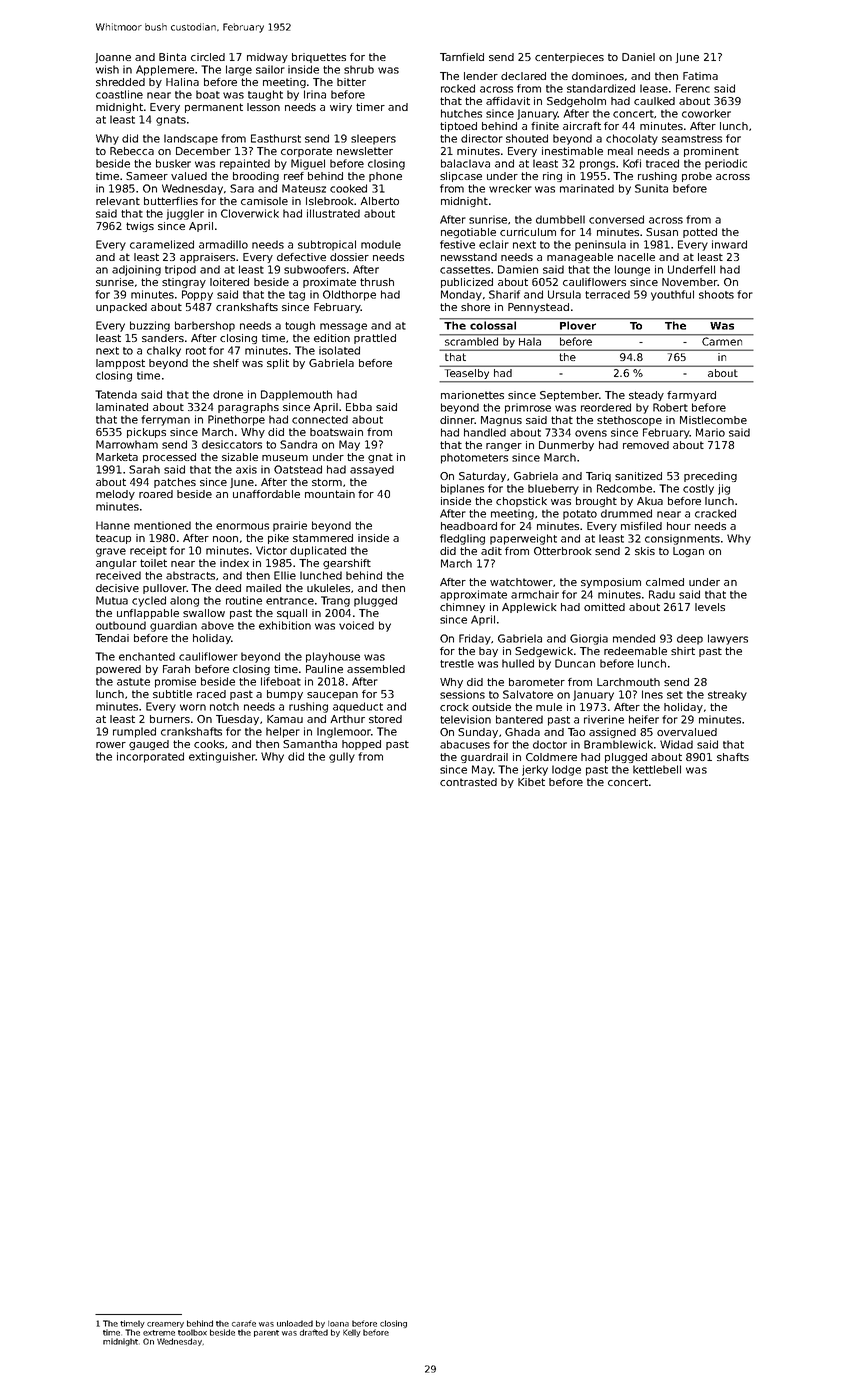  What do you see at coordinates (237, 720) in the image?
I see `Tuesday` at bounding box center [237, 720].
